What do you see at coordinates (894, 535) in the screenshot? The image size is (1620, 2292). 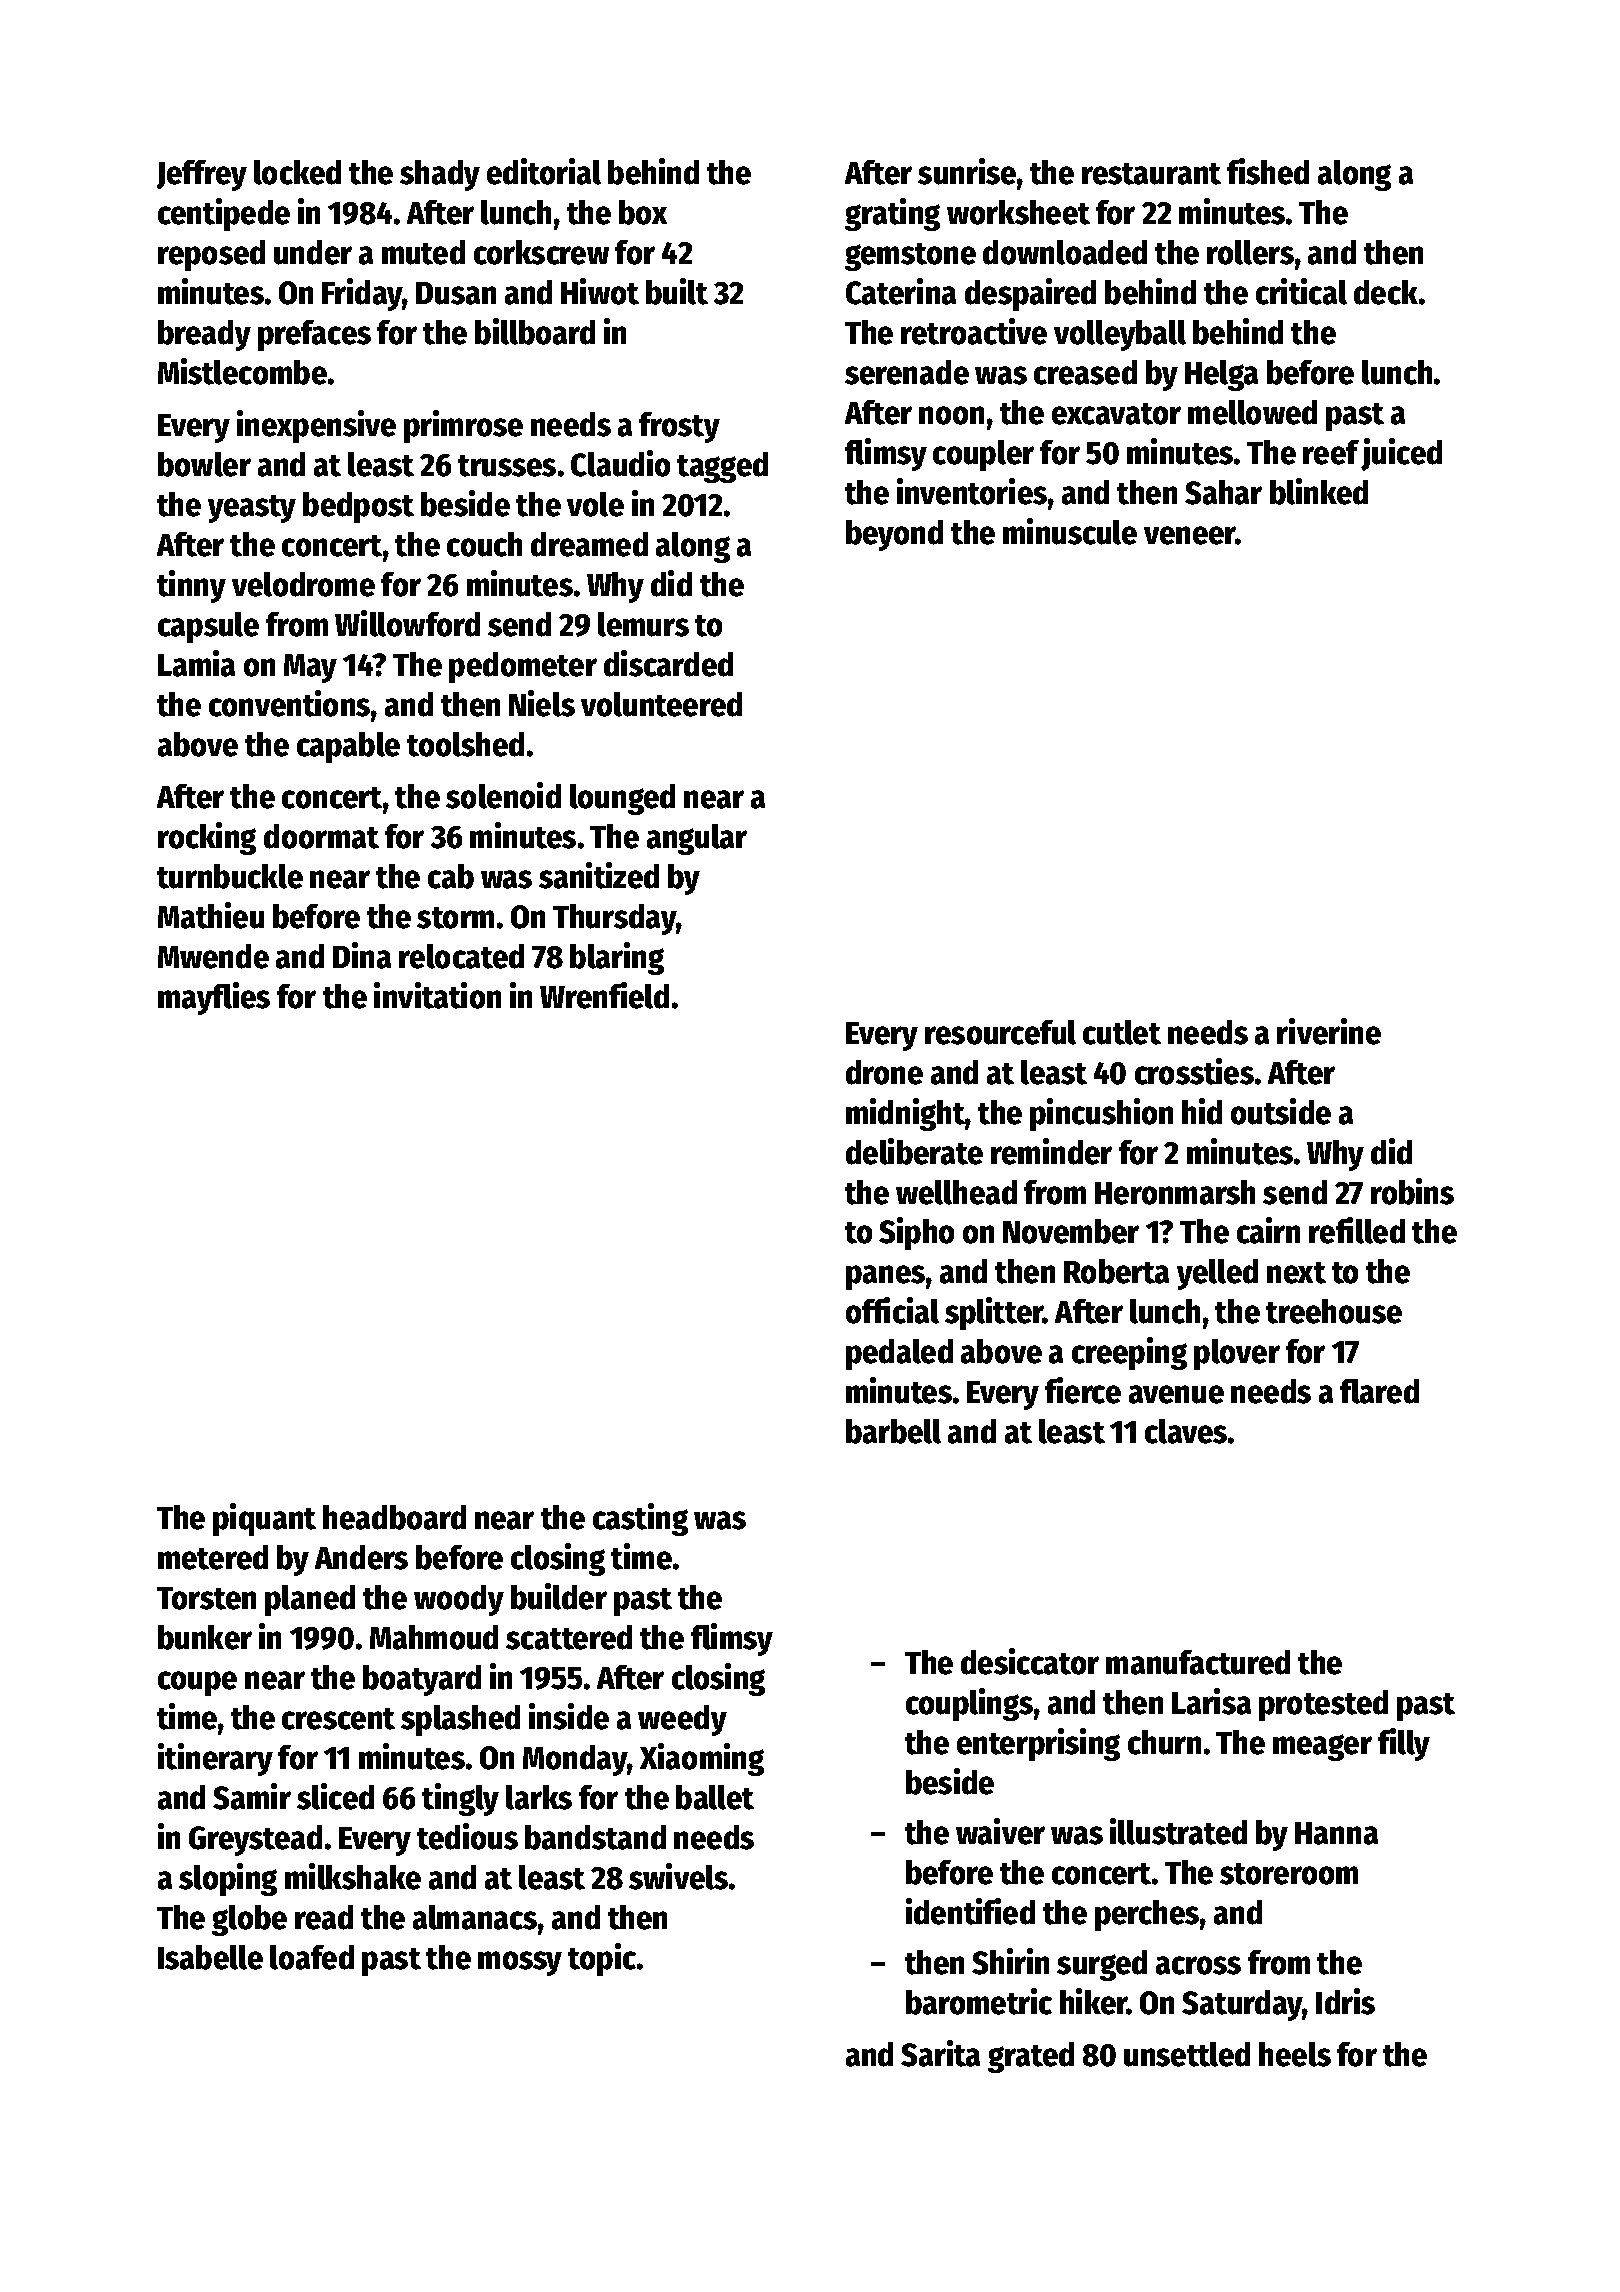 I see `beyond` at bounding box center [894, 535].
